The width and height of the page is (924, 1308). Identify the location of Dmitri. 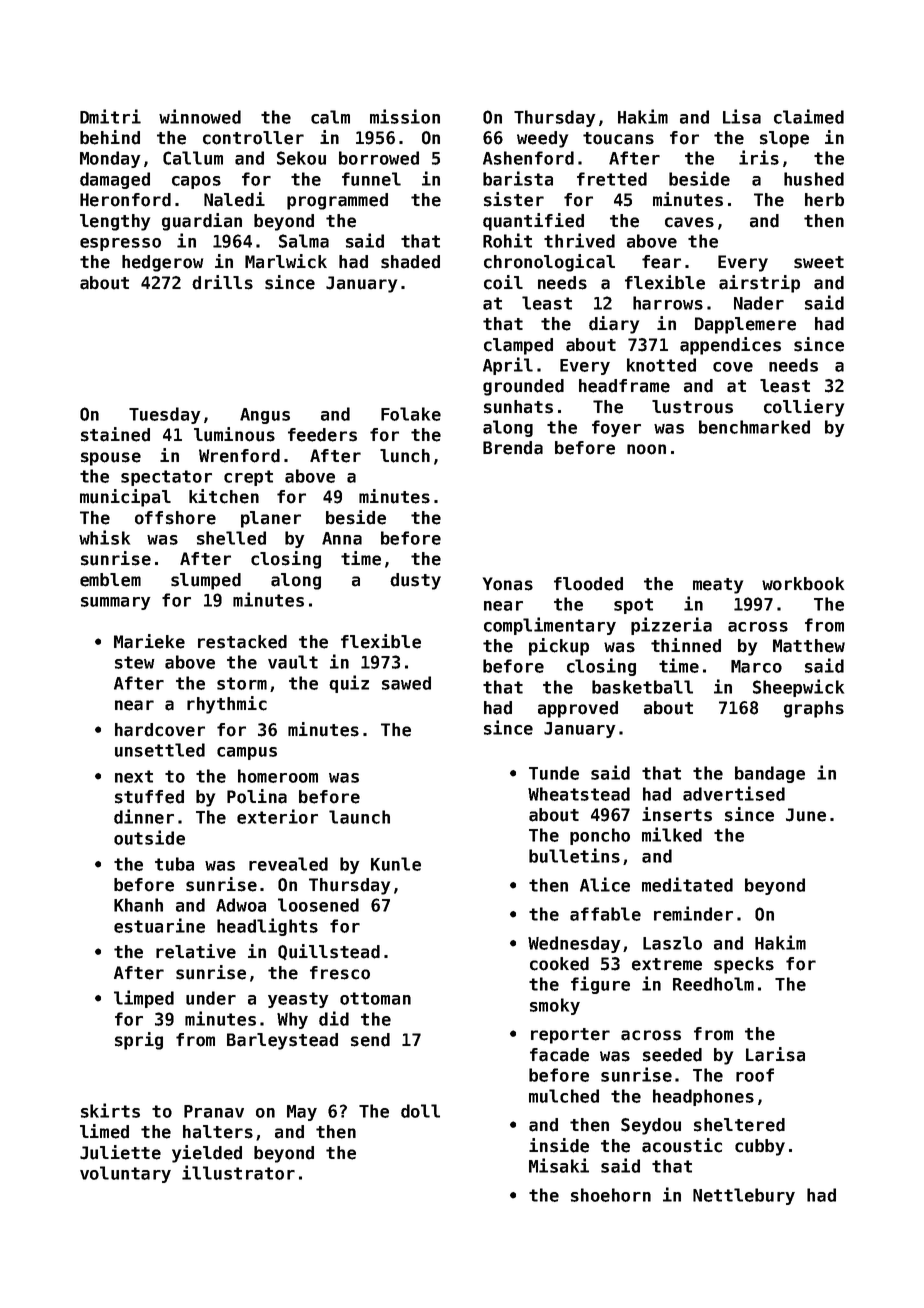
(110, 116).
